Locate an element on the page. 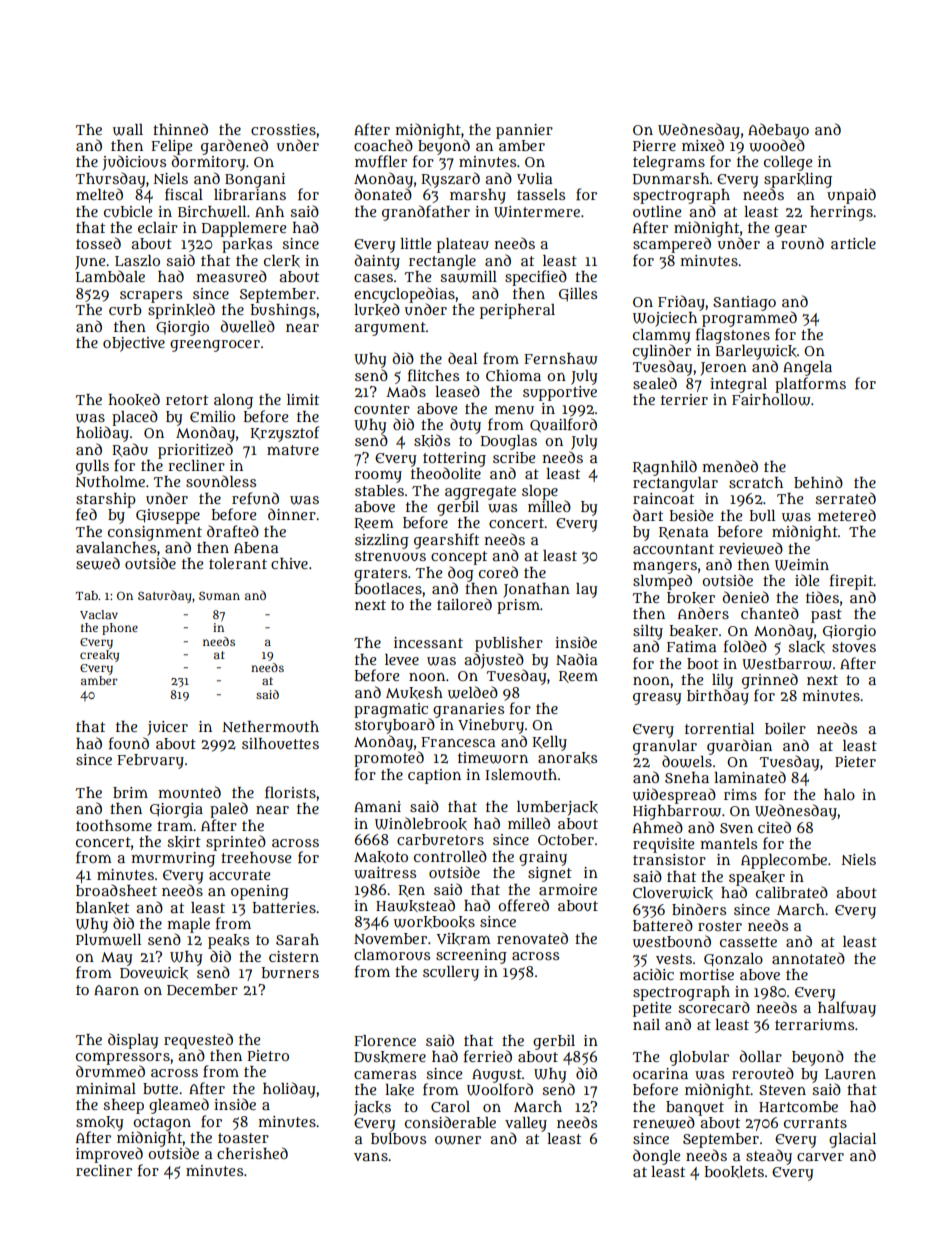 The image size is (952, 1233). serrated is located at coordinates (845, 498).
